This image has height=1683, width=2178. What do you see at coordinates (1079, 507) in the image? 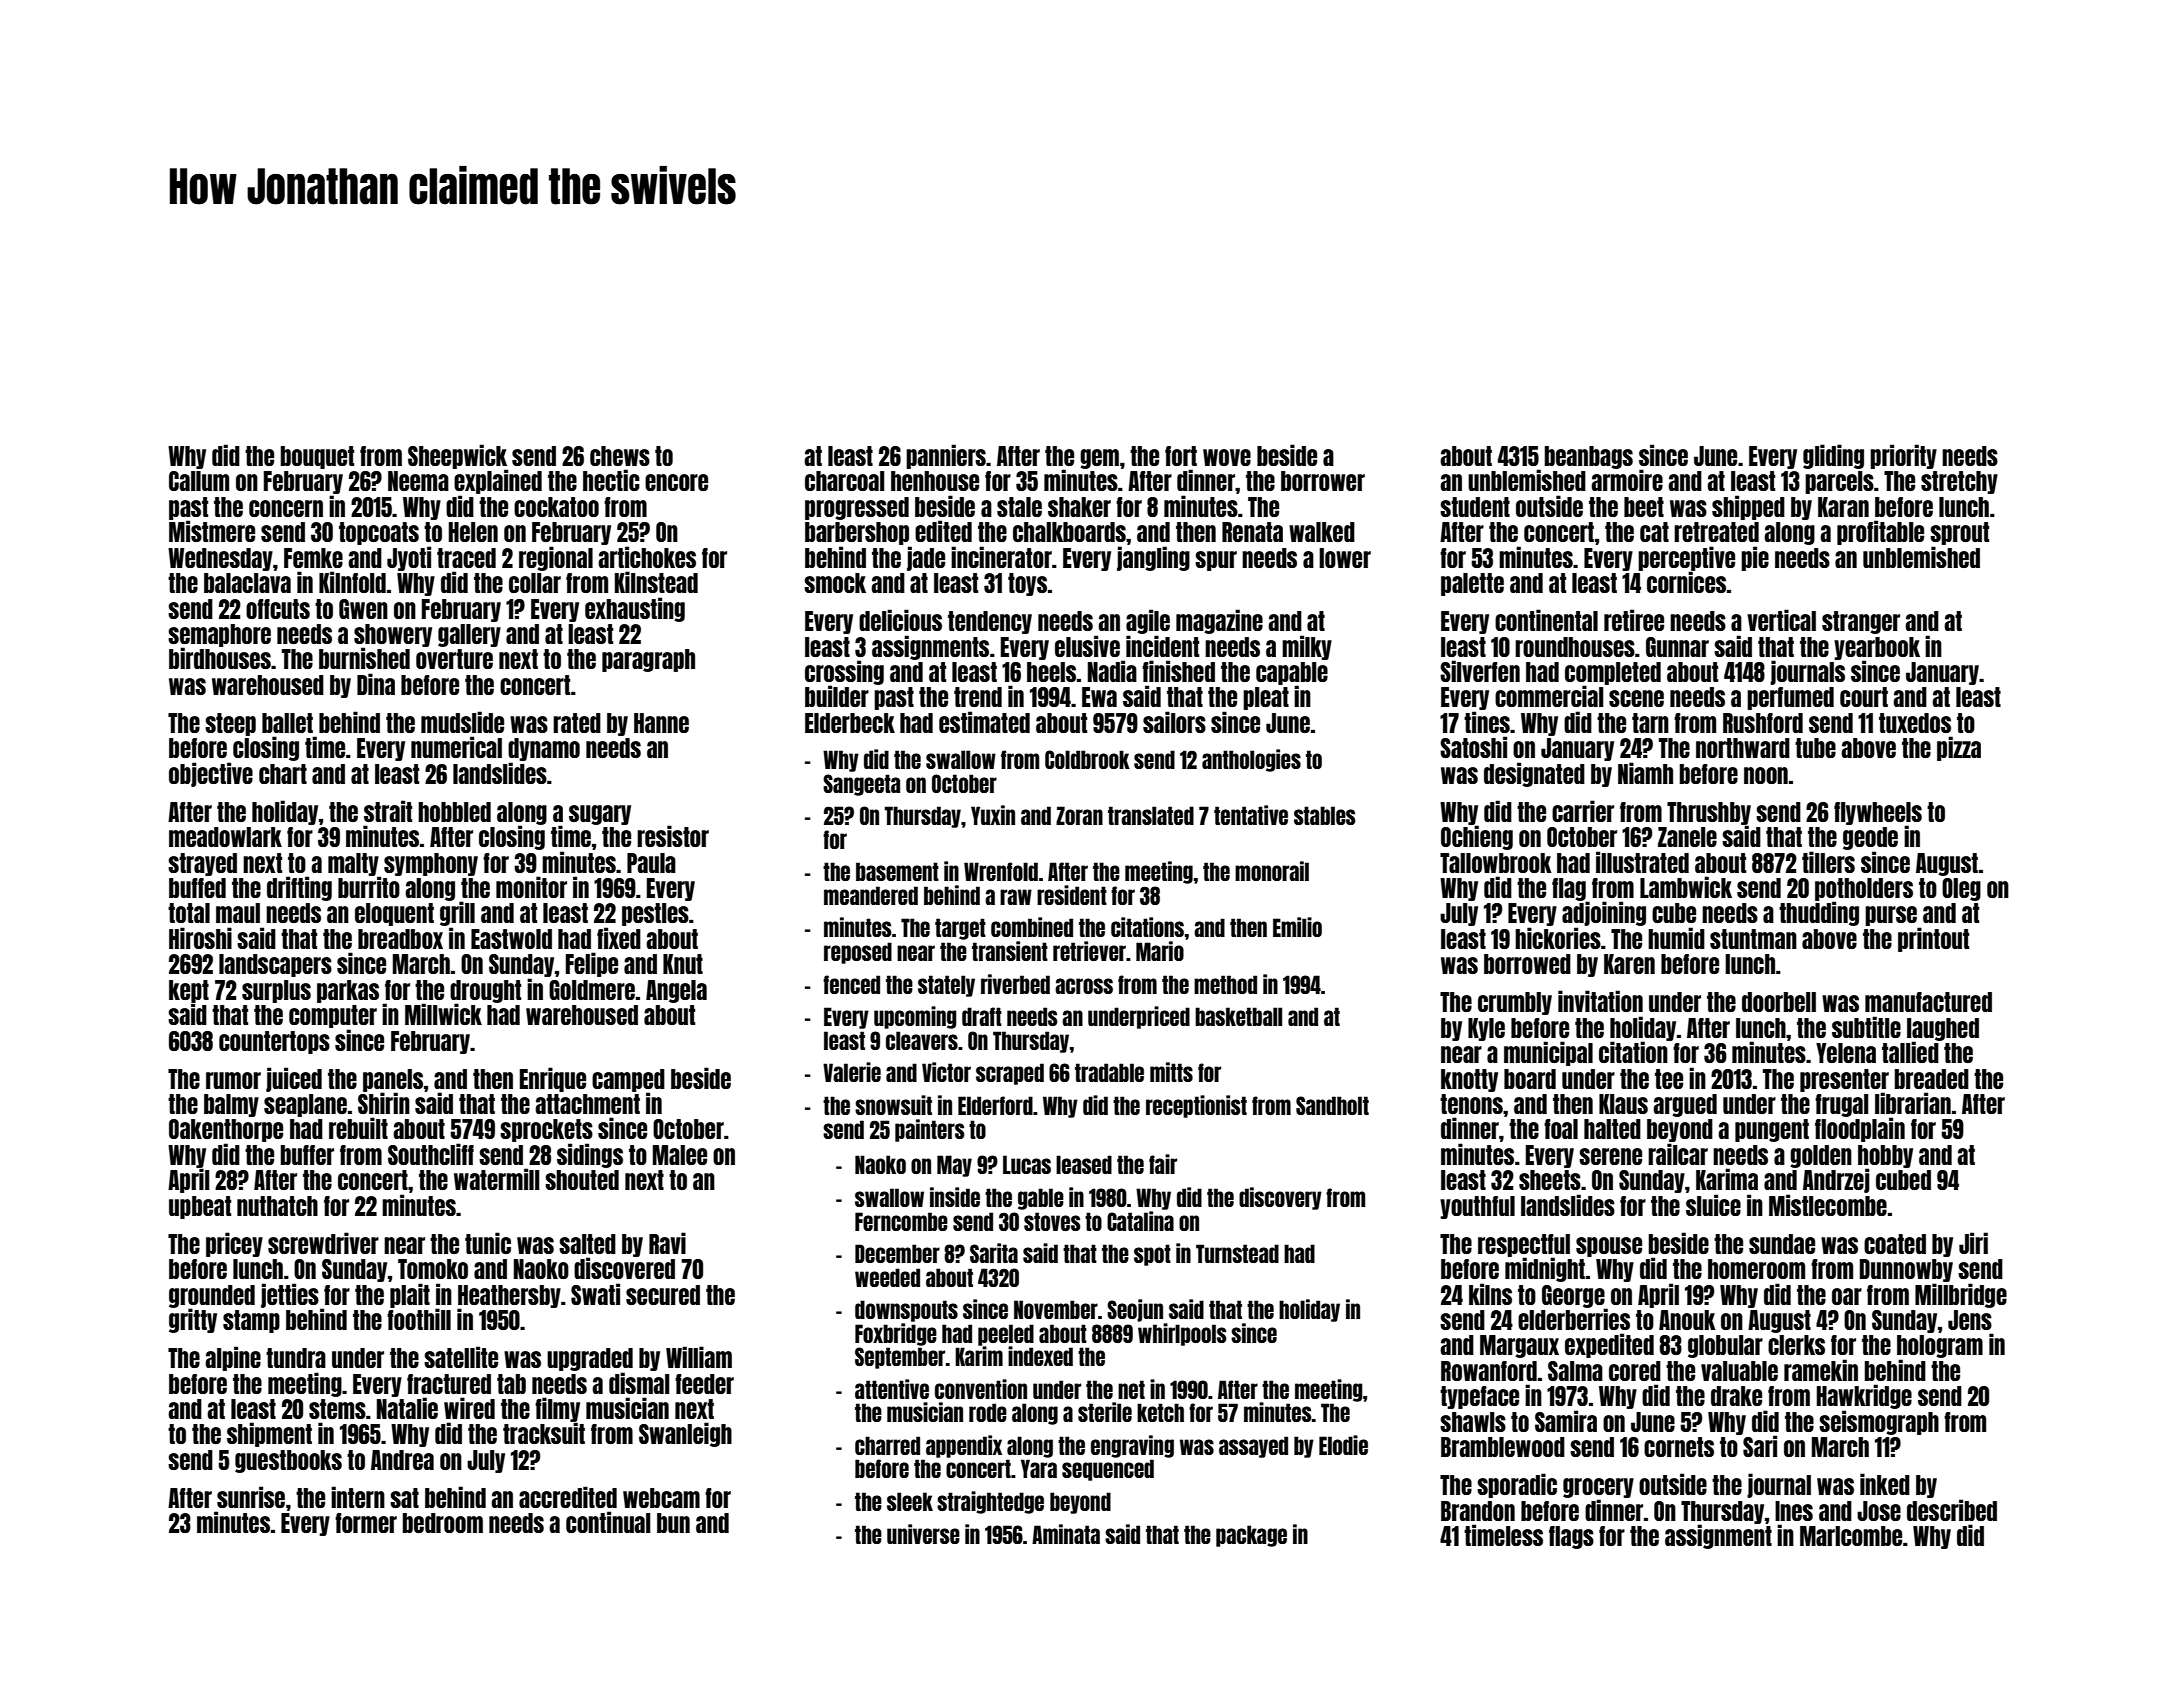
I see `shaker` at bounding box center [1079, 507].
